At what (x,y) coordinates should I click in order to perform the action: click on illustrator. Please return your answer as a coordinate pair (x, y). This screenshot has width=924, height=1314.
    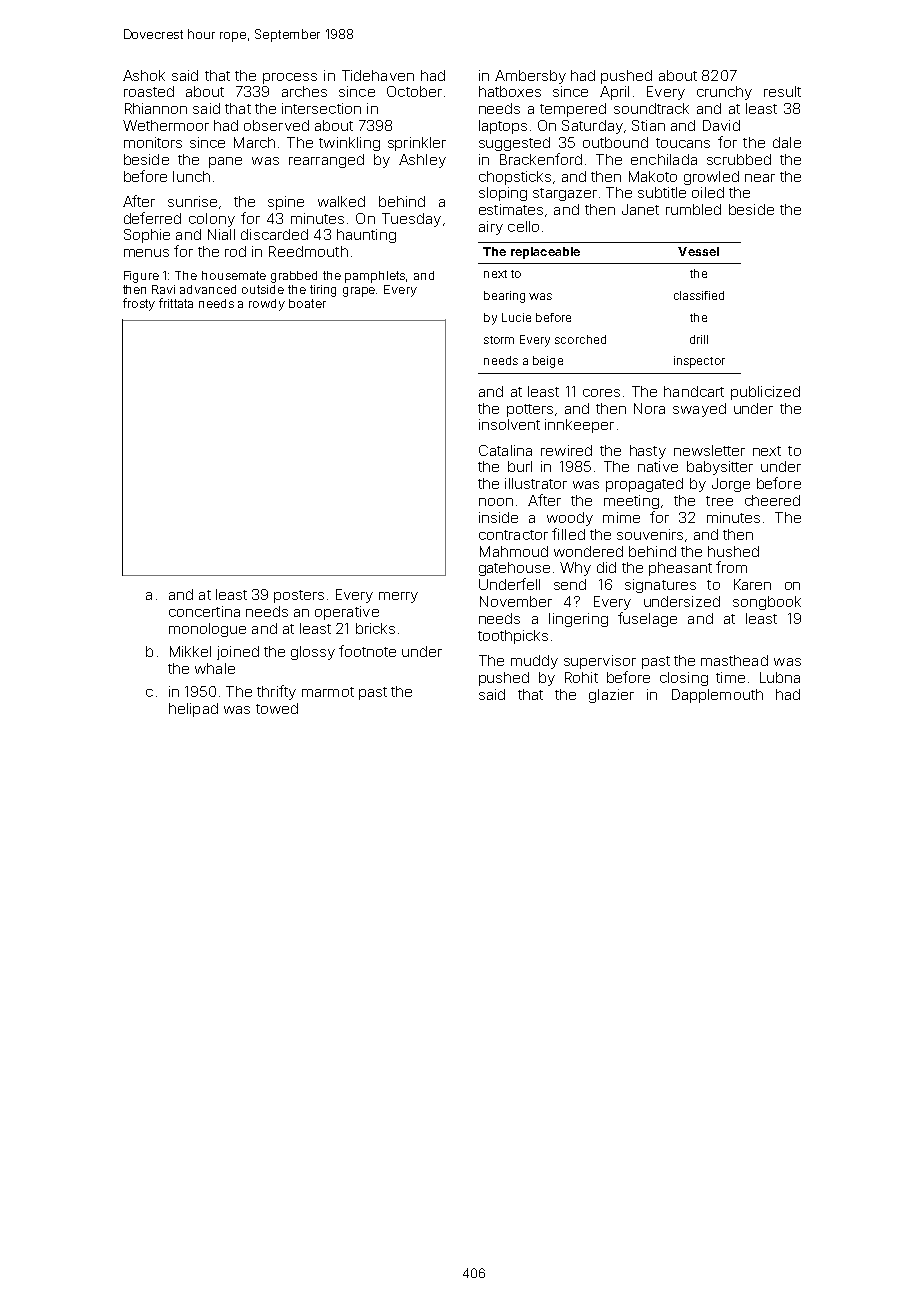
    Looking at the image, I should click on (536, 483).
